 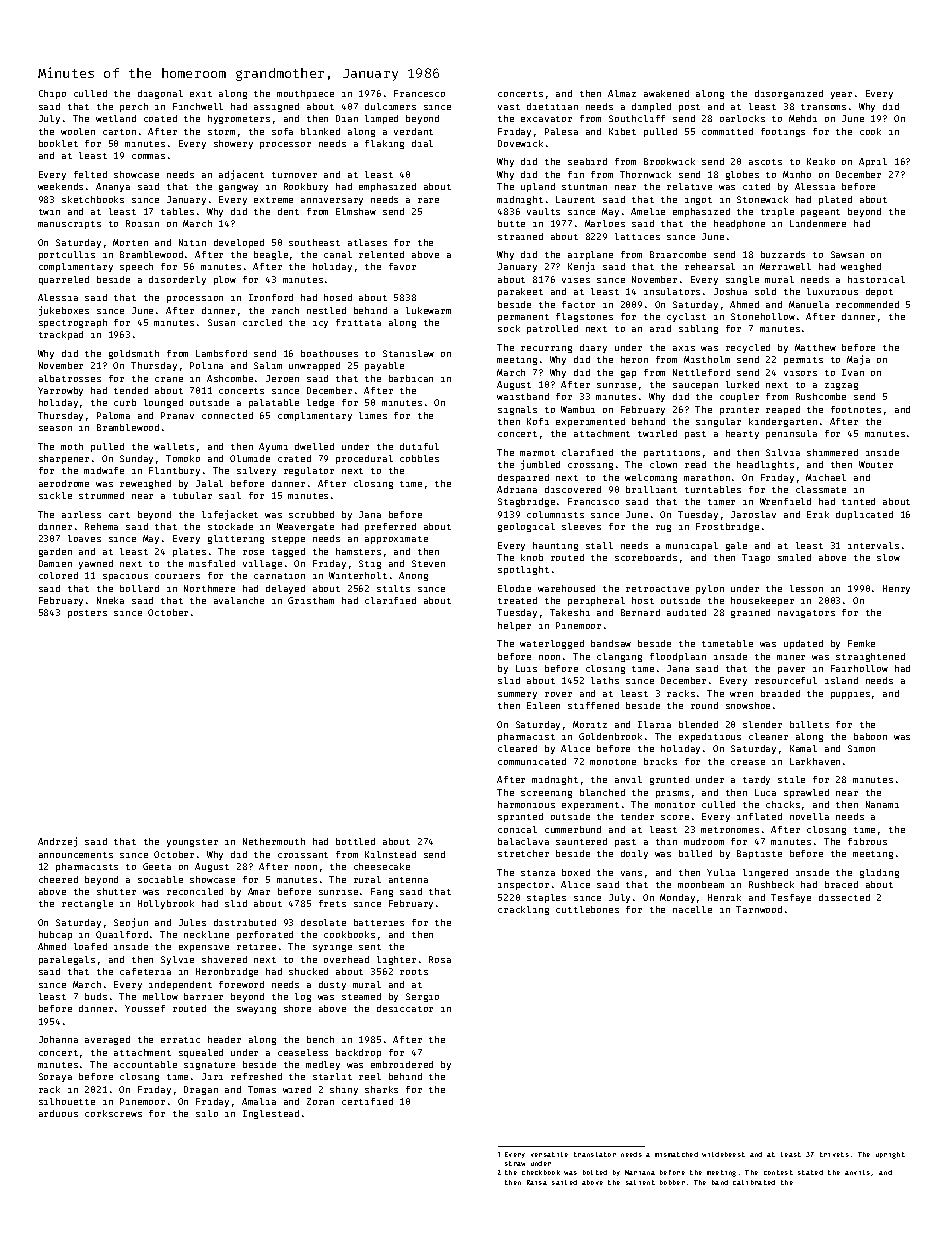 What do you see at coordinates (419, 93) in the page?
I see `Francesco` at bounding box center [419, 93].
